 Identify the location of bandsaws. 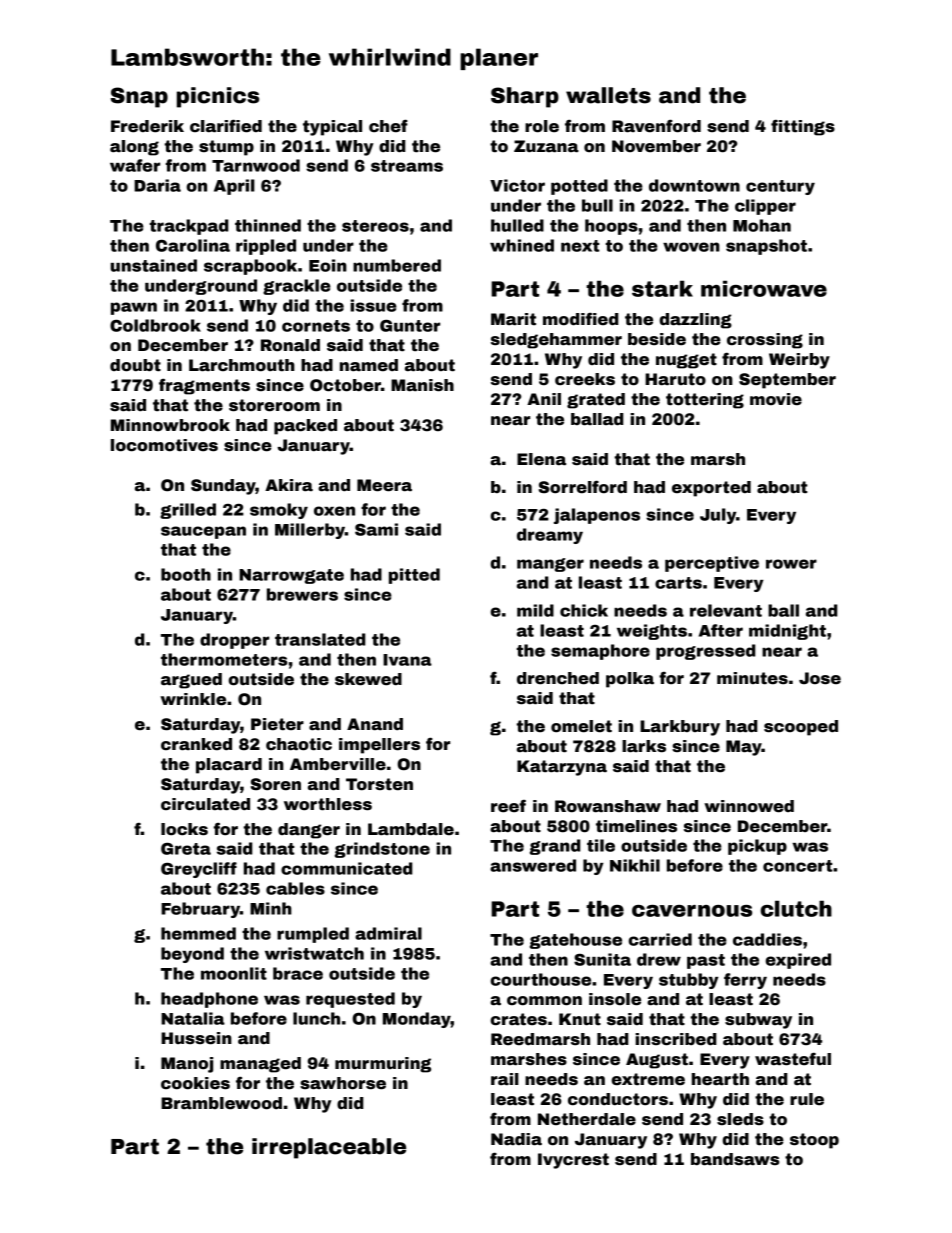
(735, 1159).
